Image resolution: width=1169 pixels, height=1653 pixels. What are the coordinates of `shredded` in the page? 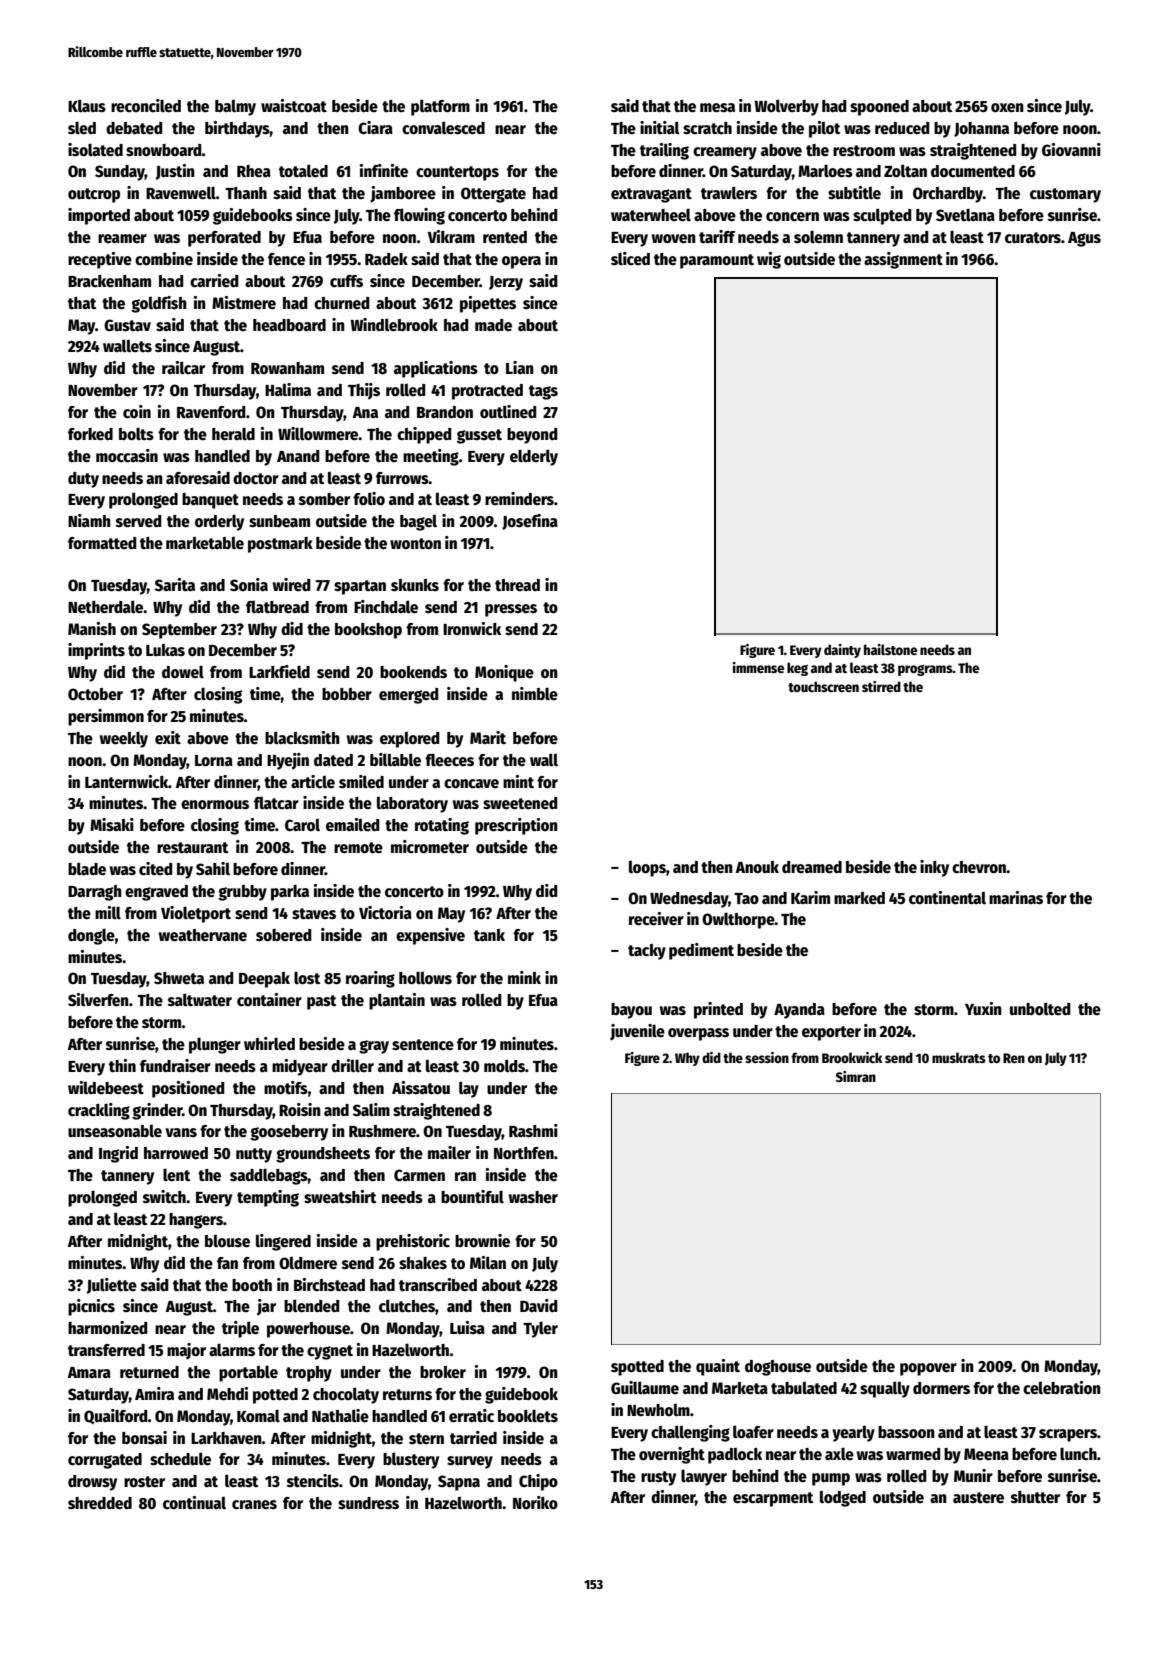 It's located at (100, 1503).
